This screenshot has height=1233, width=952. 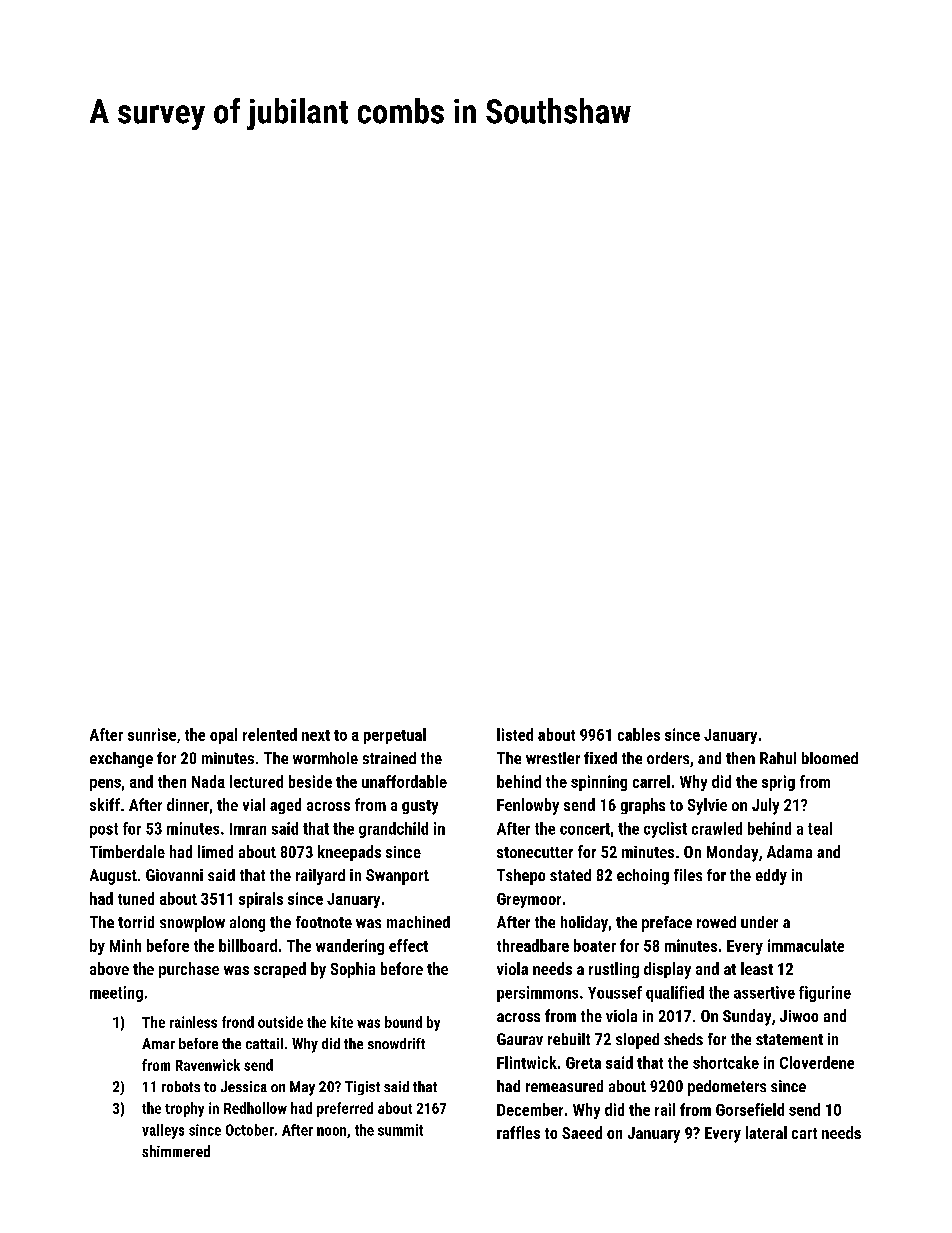 What do you see at coordinates (418, 922) in the screenshot?
I see `machined` at bounding box center [418, 922].
